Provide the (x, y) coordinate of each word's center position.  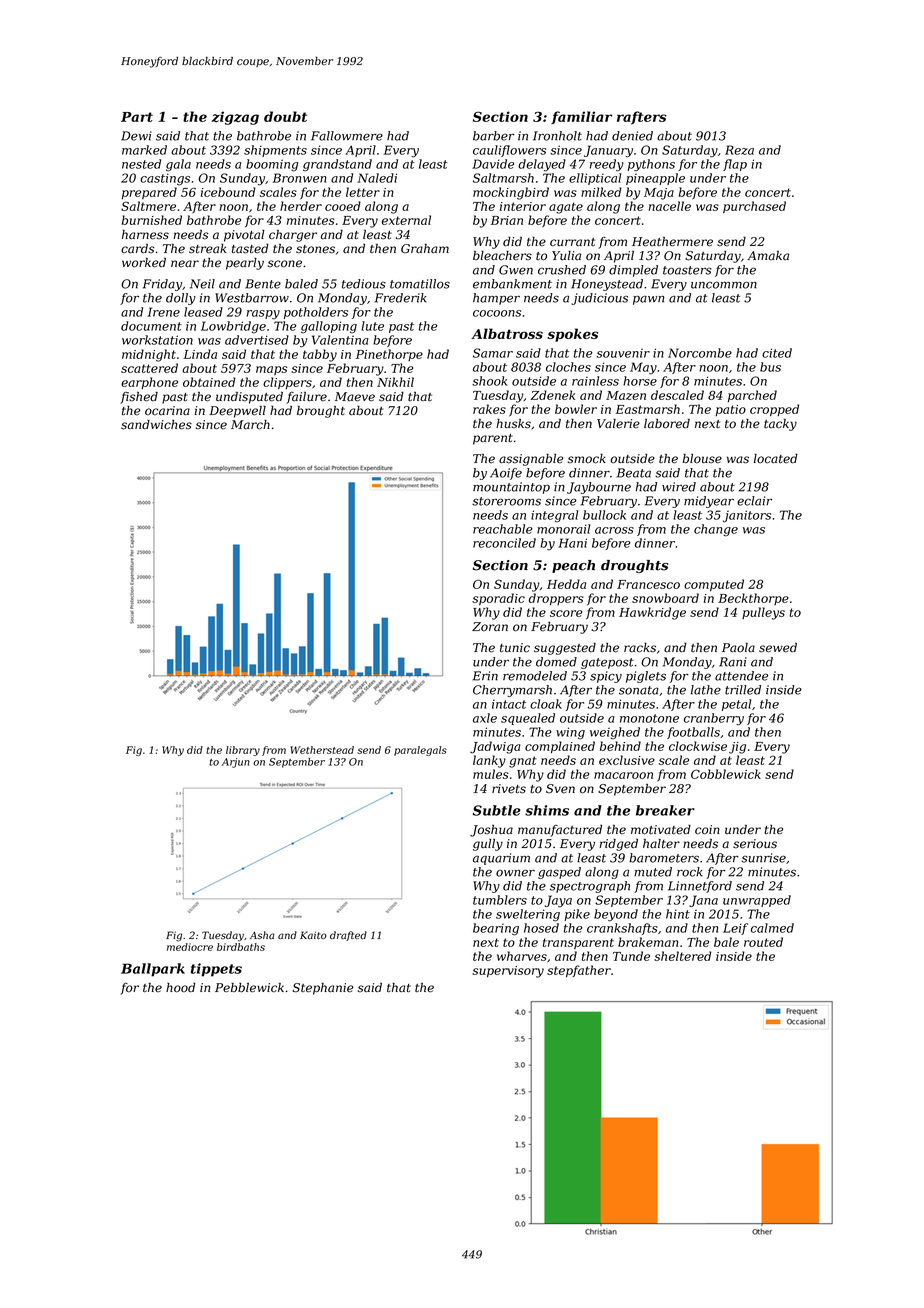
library (243, 751)
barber (493, 136)
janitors (747, 516)
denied (632, 136)
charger (293, 236)
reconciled (504, 543)
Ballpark (153, 970)
